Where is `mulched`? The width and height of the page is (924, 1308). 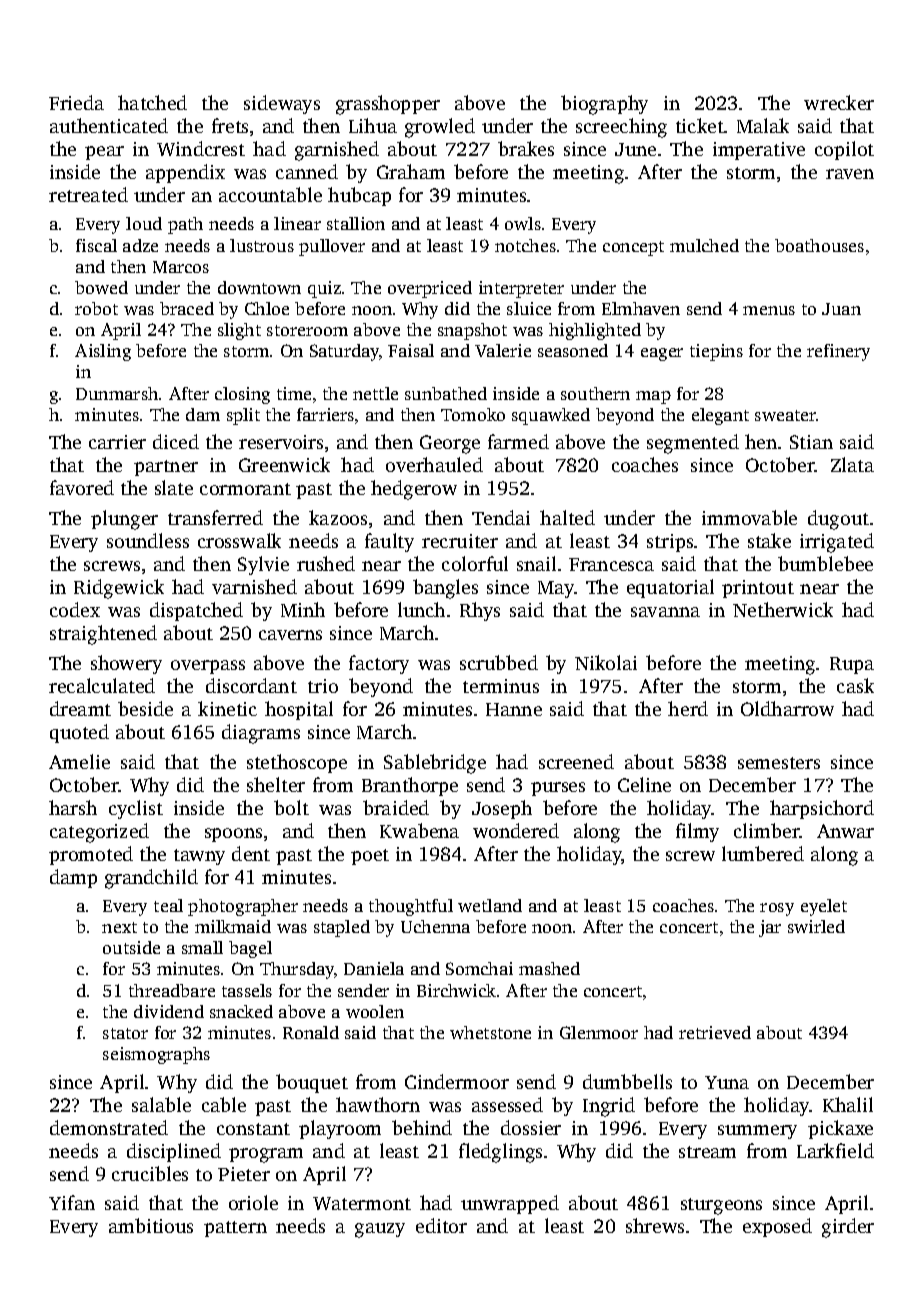 mulched is located at coordinates (704, 245).
